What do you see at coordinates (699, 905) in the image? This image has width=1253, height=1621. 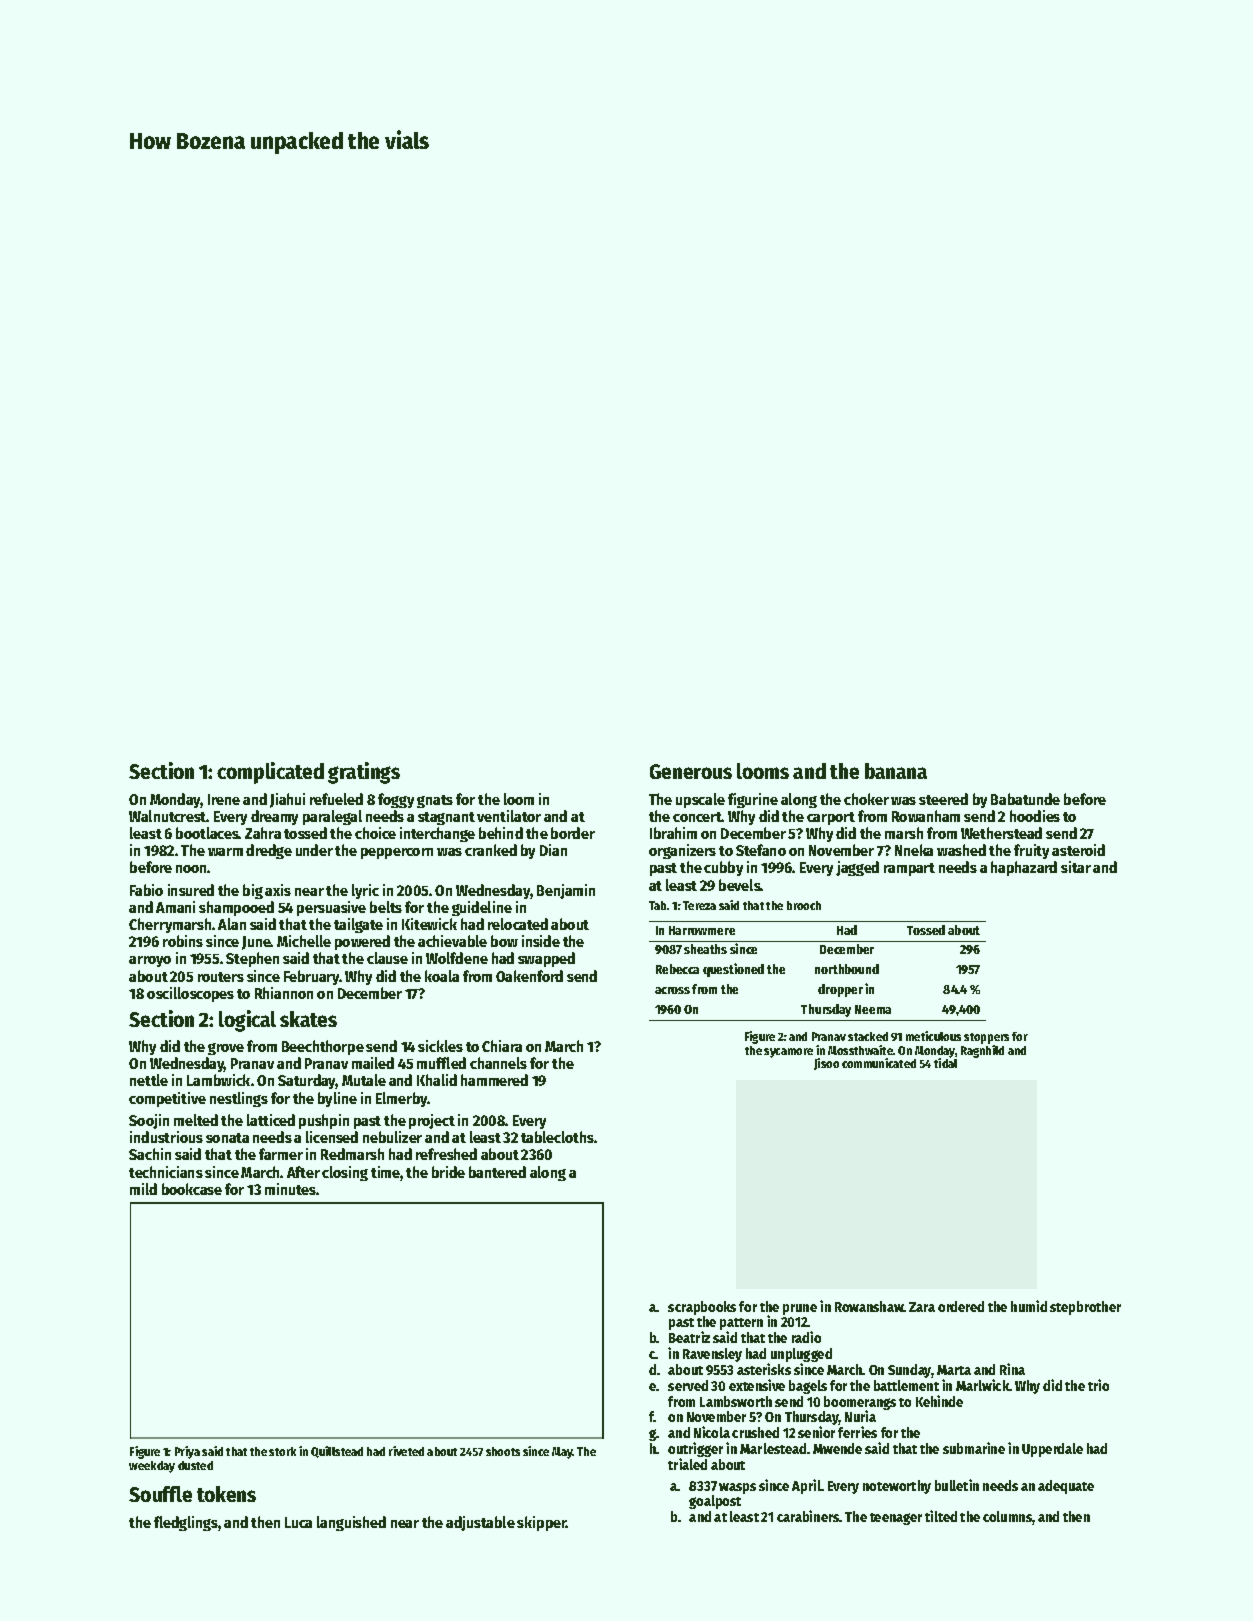 I see `Tereza` at bounding box center [699, 905].
